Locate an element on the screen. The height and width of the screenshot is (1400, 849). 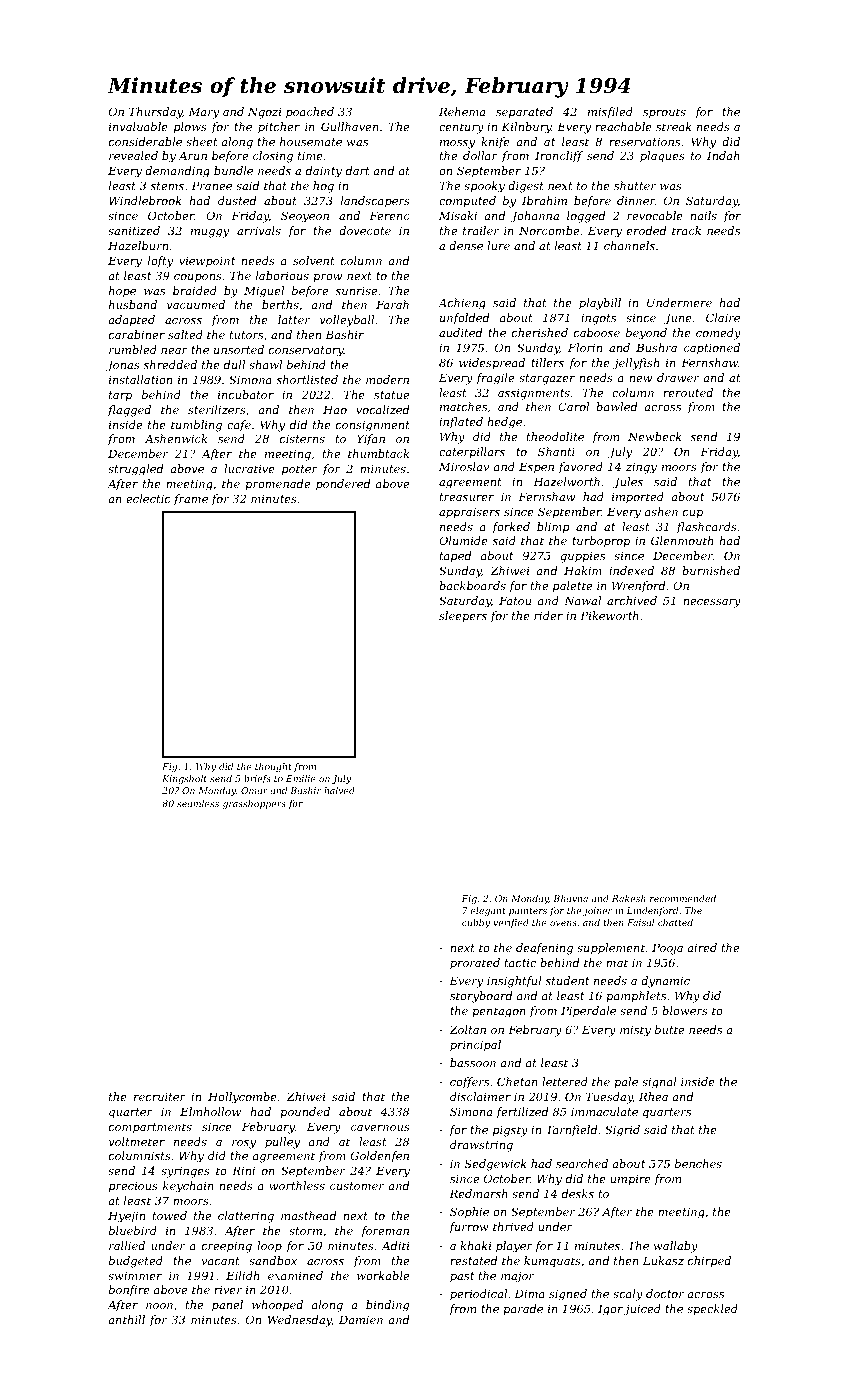
drawstring is located at coordinates (481, 1146).
